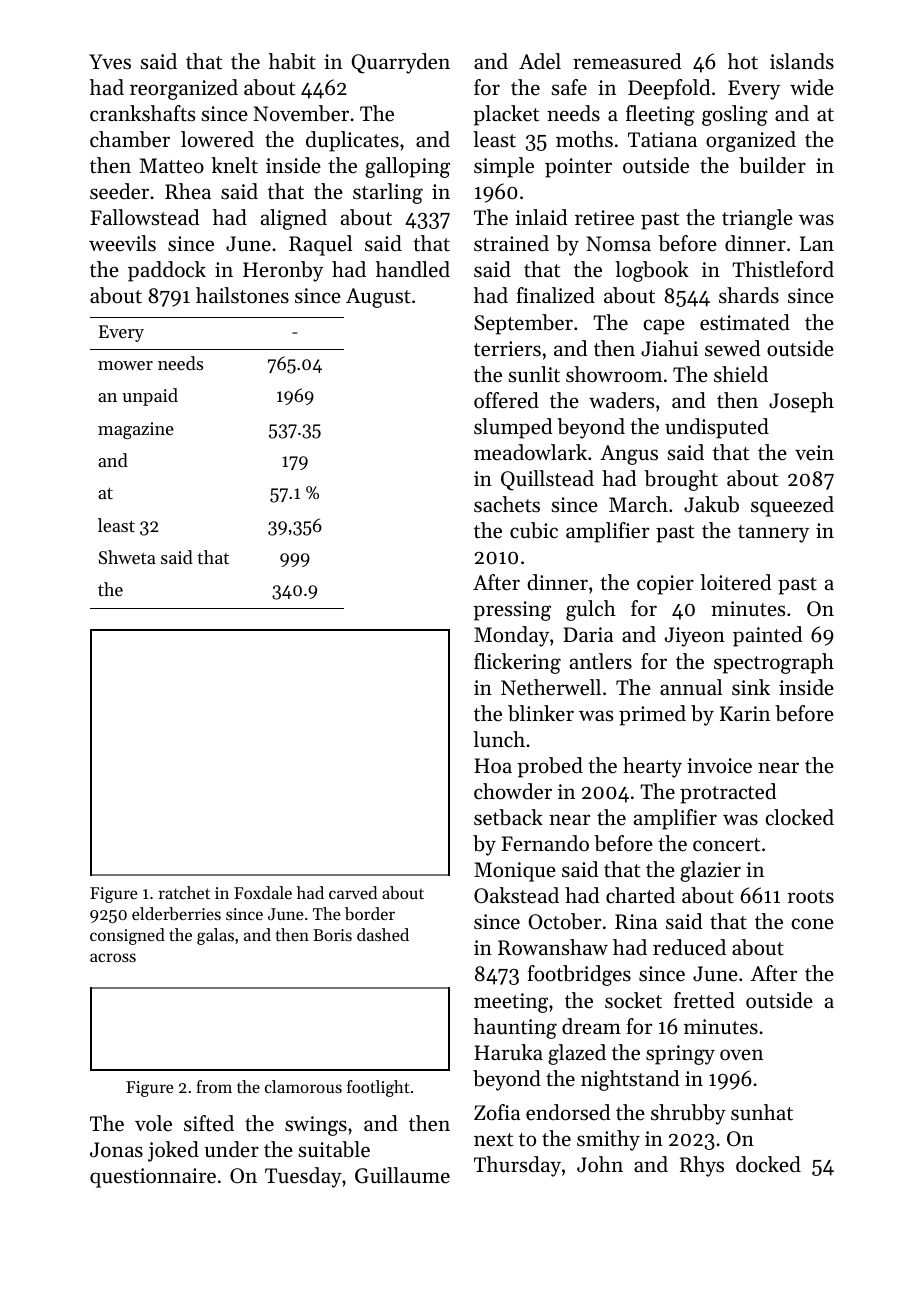 The width and height of the document is (924, 1314). Describe the element at coordinates (172, 166) in the document. I see `Matteo` at that location.
